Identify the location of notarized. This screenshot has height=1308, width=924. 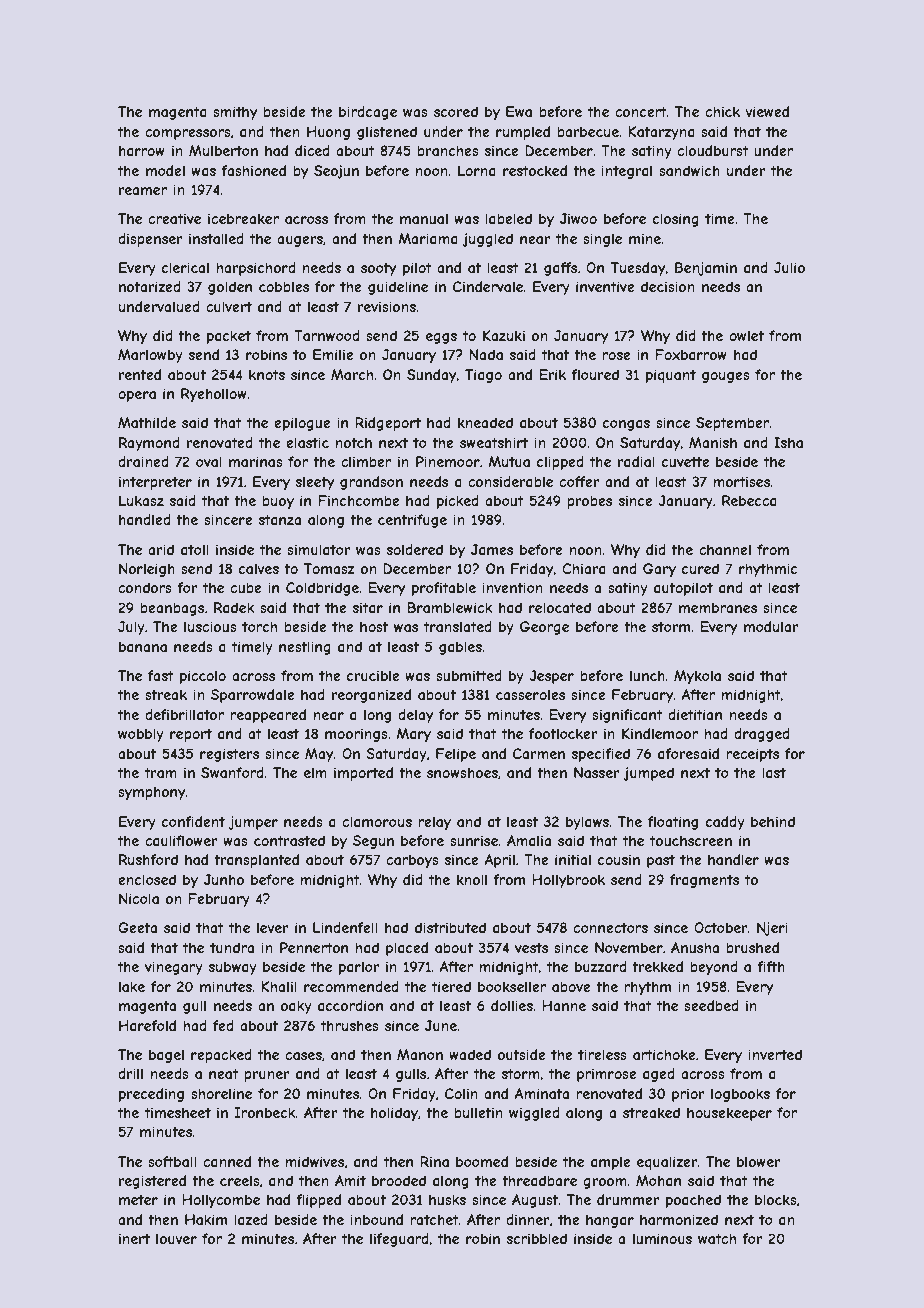
(150, 286).
